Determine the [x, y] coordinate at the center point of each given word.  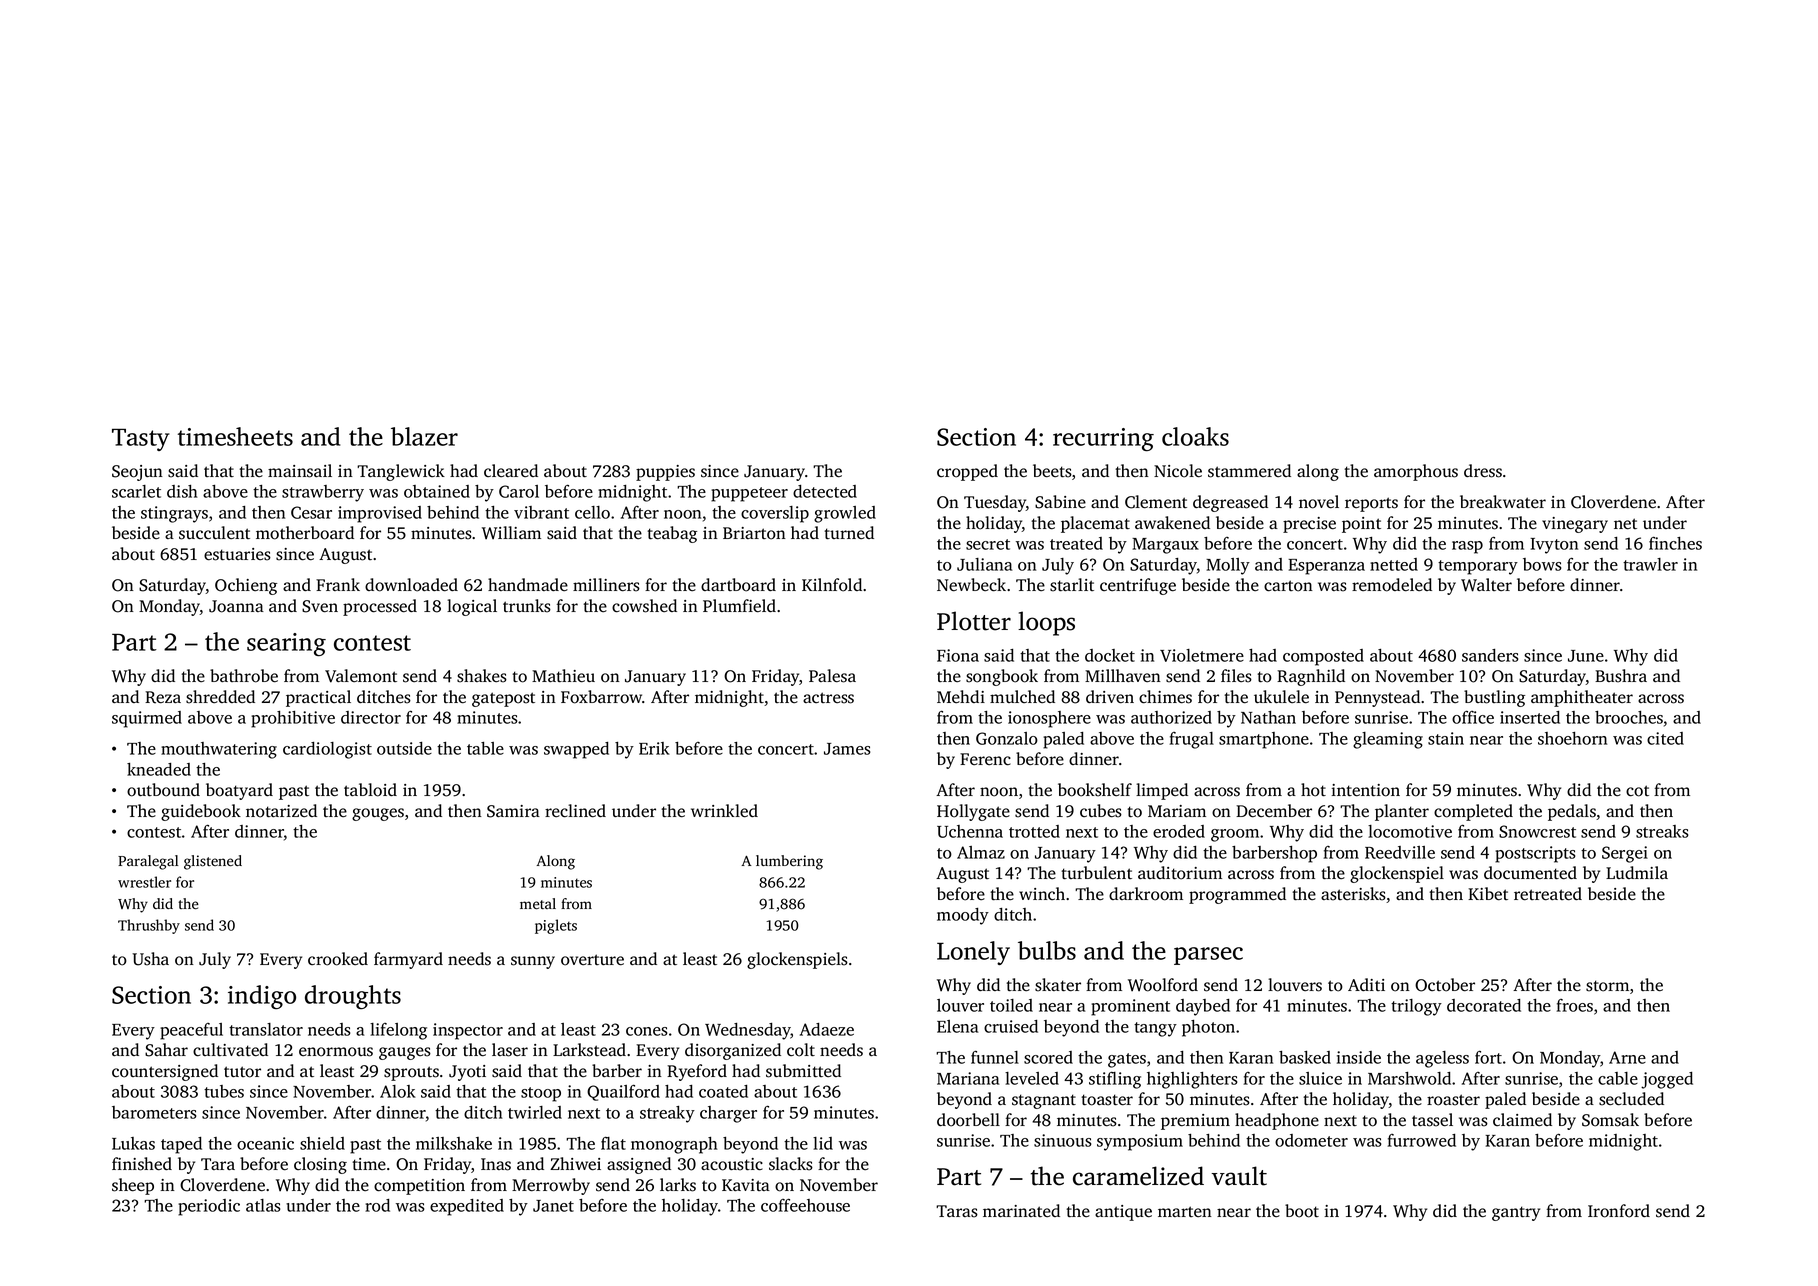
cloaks [1195, 436]
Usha [150, 959]
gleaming [1388, 740]
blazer [424, 436]
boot [1302, 1211]
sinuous [1063, 1140]
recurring [1103, 439]
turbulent [1096, 873]
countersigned [165, 1072]
